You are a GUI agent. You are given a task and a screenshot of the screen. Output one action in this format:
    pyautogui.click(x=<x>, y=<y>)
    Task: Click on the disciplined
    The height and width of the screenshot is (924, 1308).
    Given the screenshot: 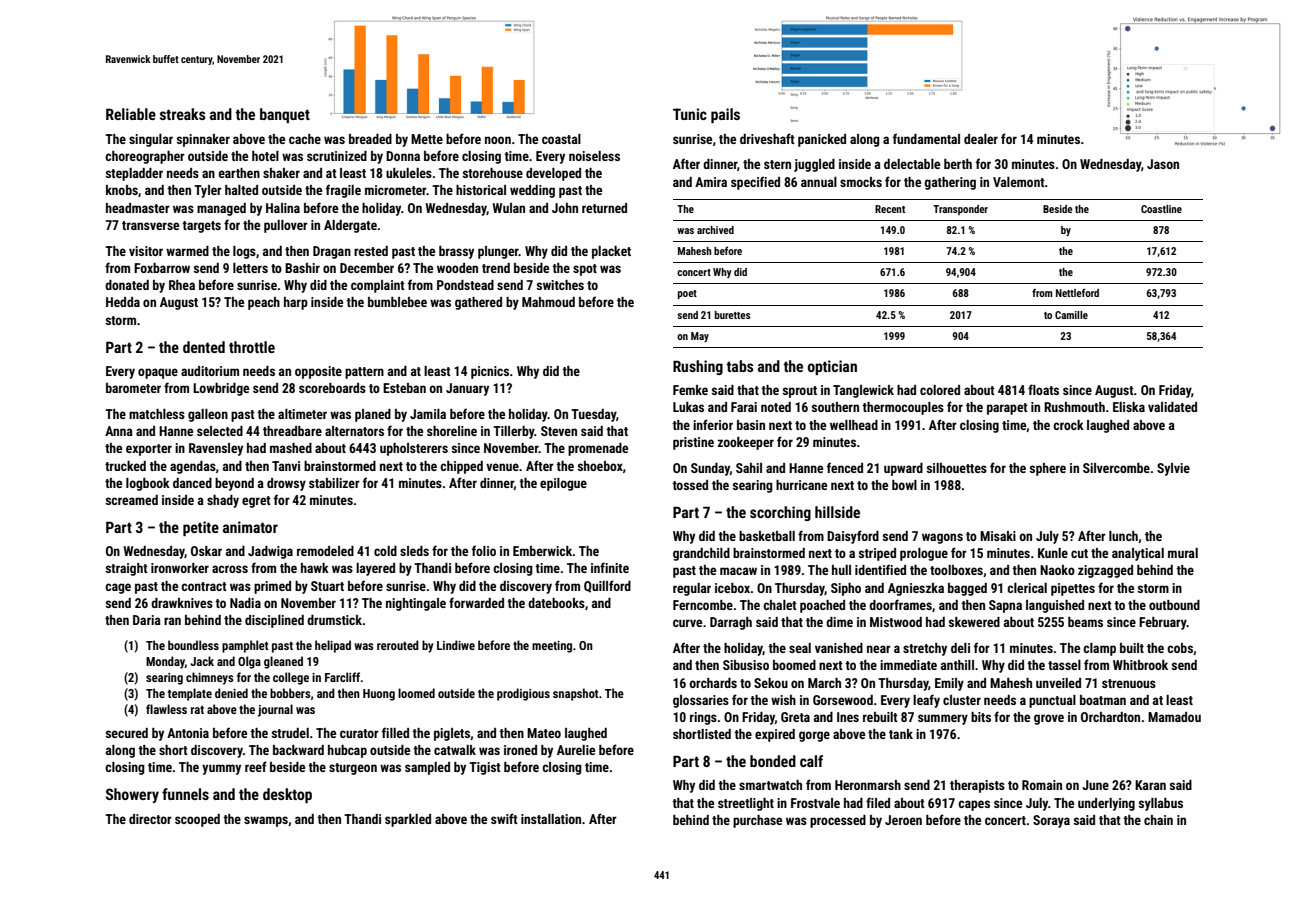 What is the action you would take?
    pyautogui.click(x=274, y=621)
